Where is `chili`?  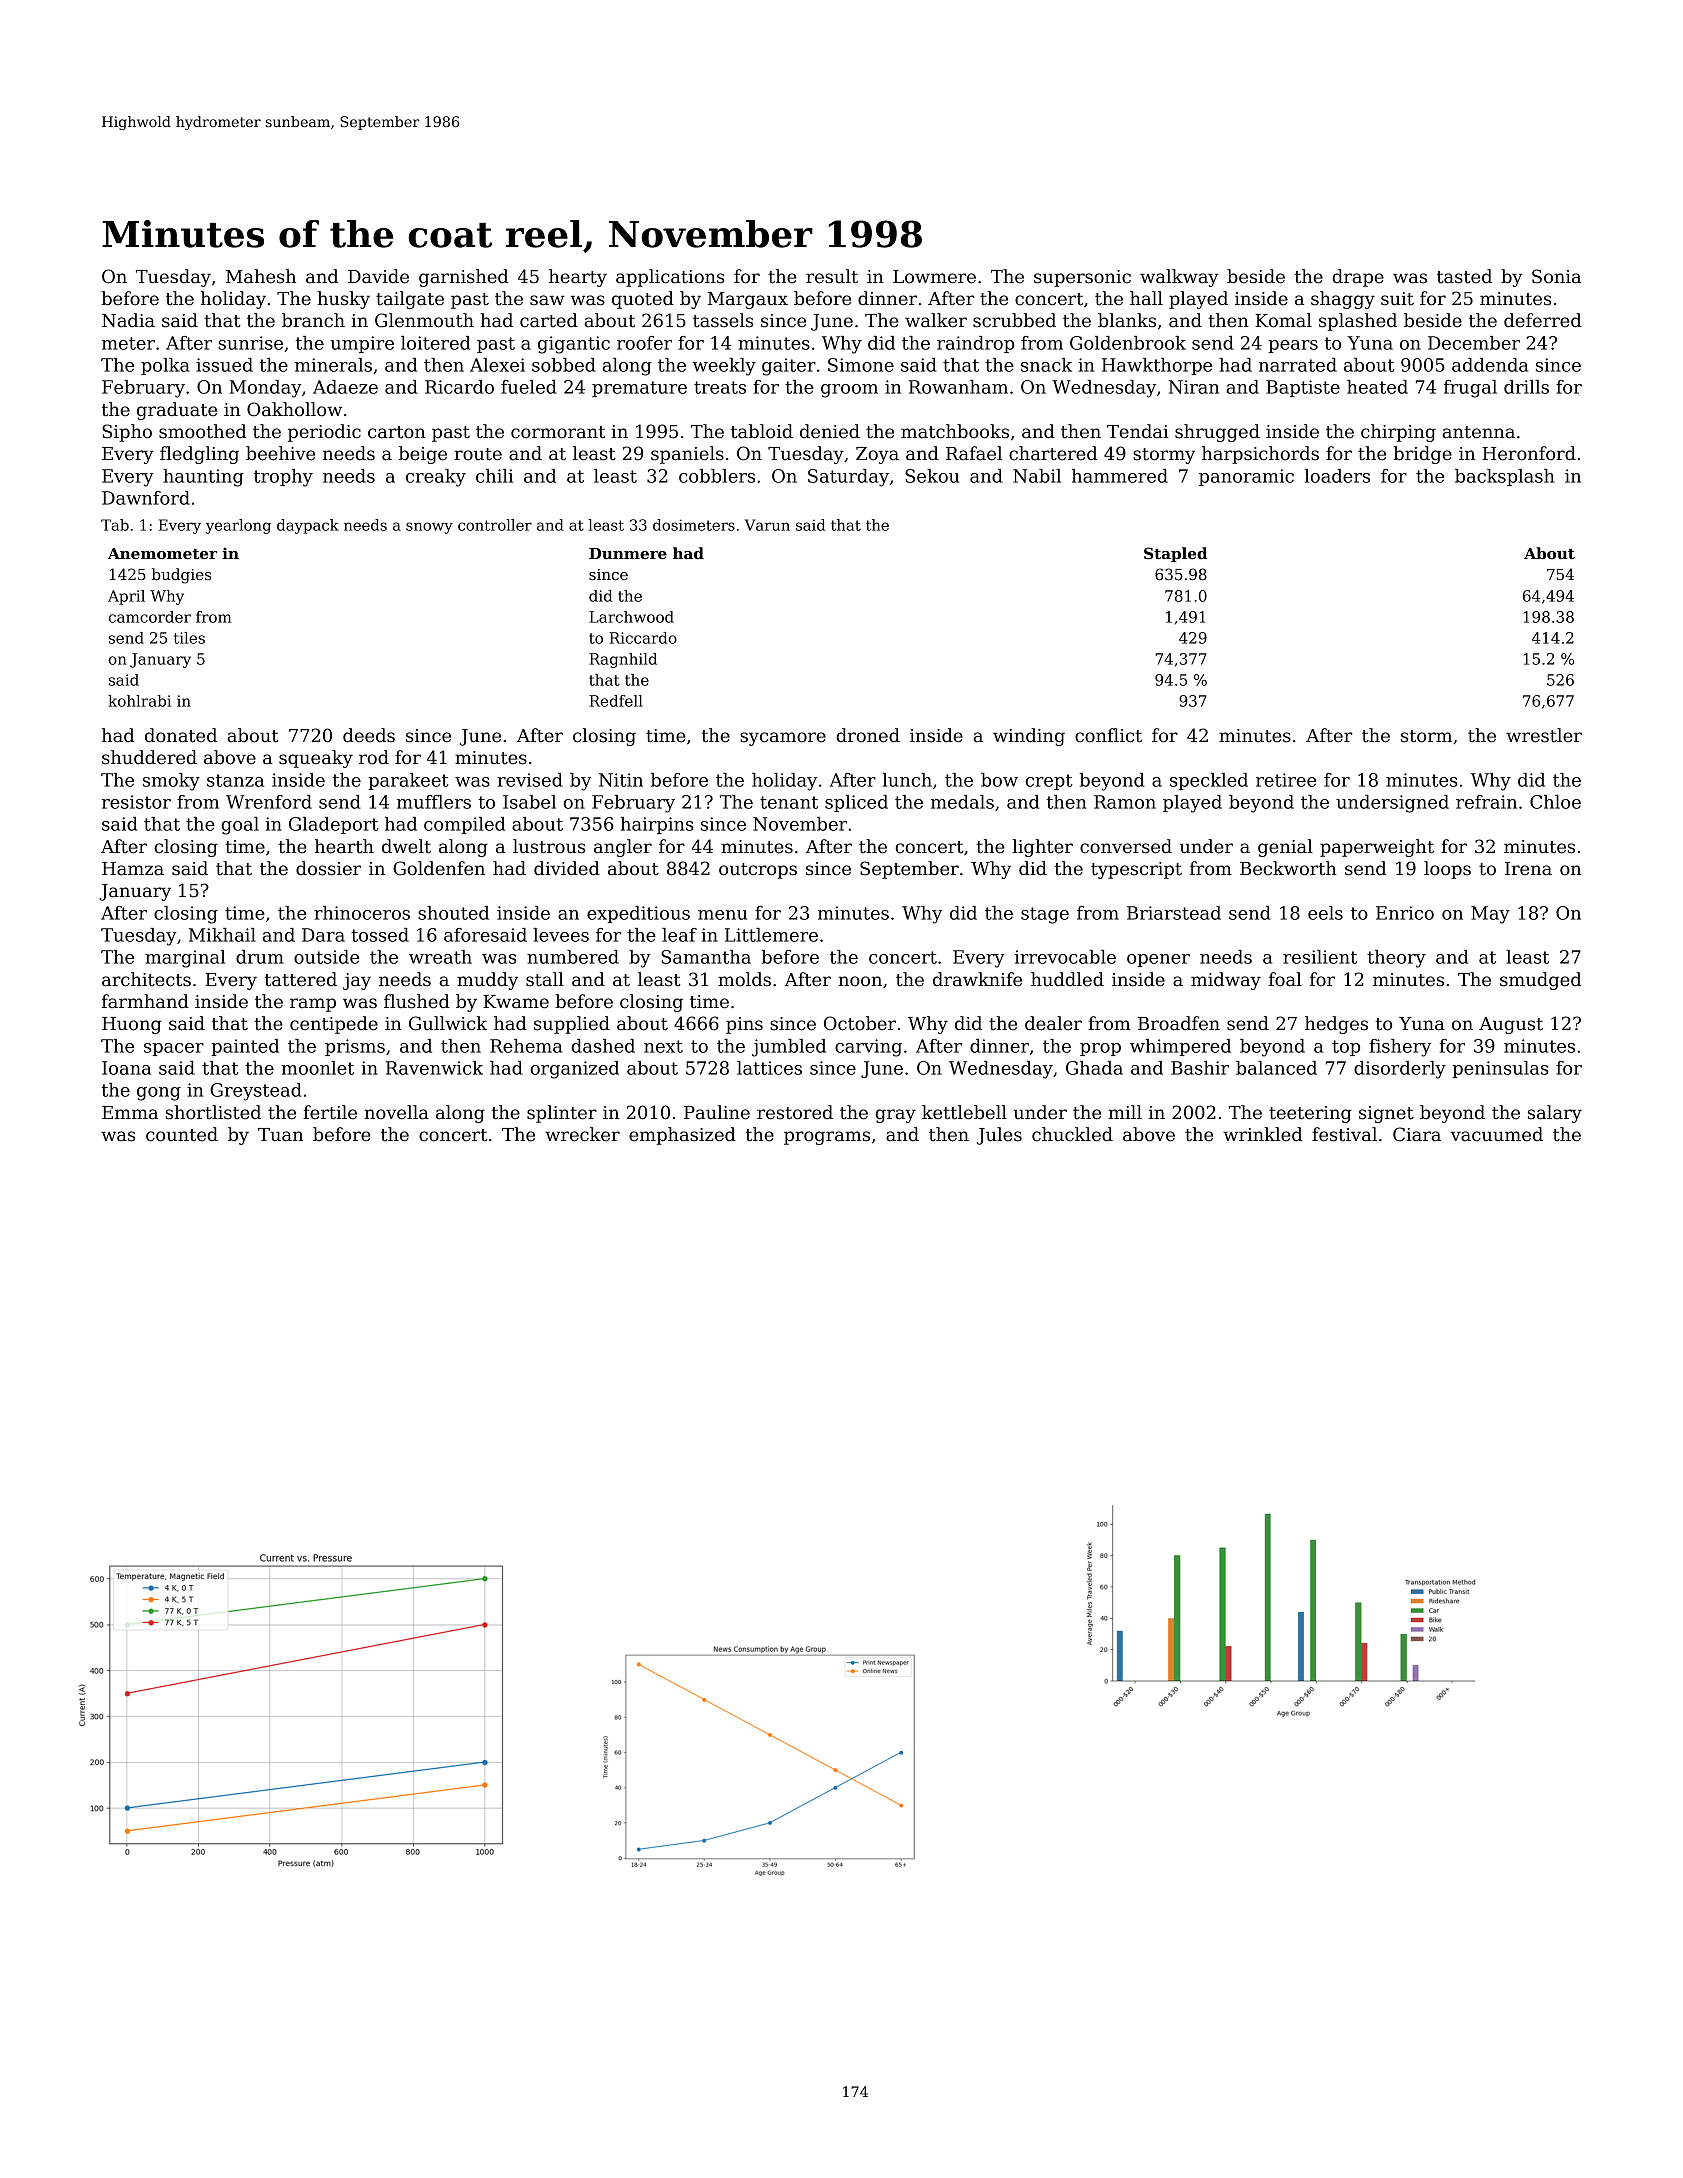
chili is located at coordinates (494, 476).
